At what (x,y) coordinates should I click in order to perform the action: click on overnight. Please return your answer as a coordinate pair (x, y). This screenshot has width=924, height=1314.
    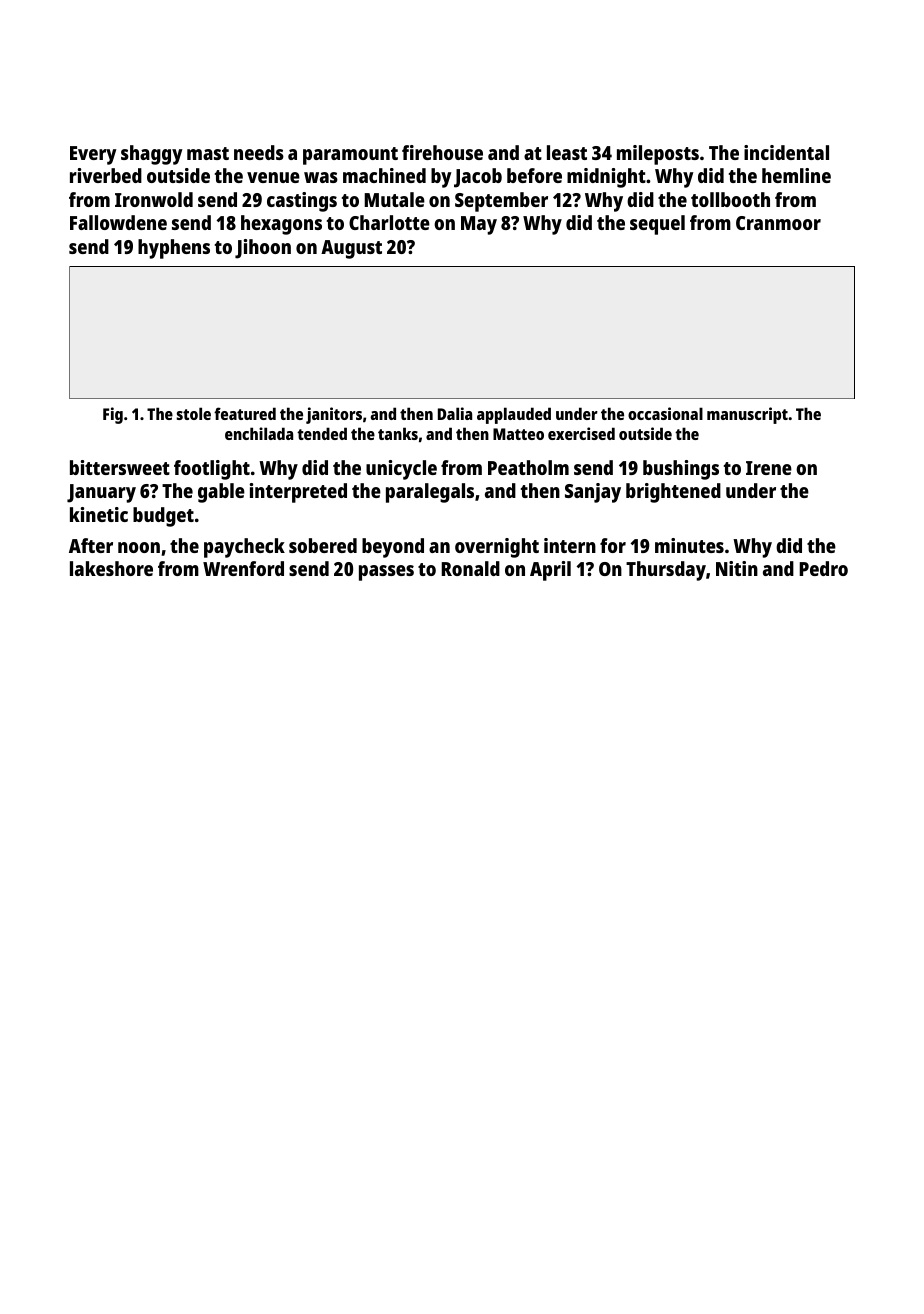
    Looking at the image, I should click on (497, 548).
